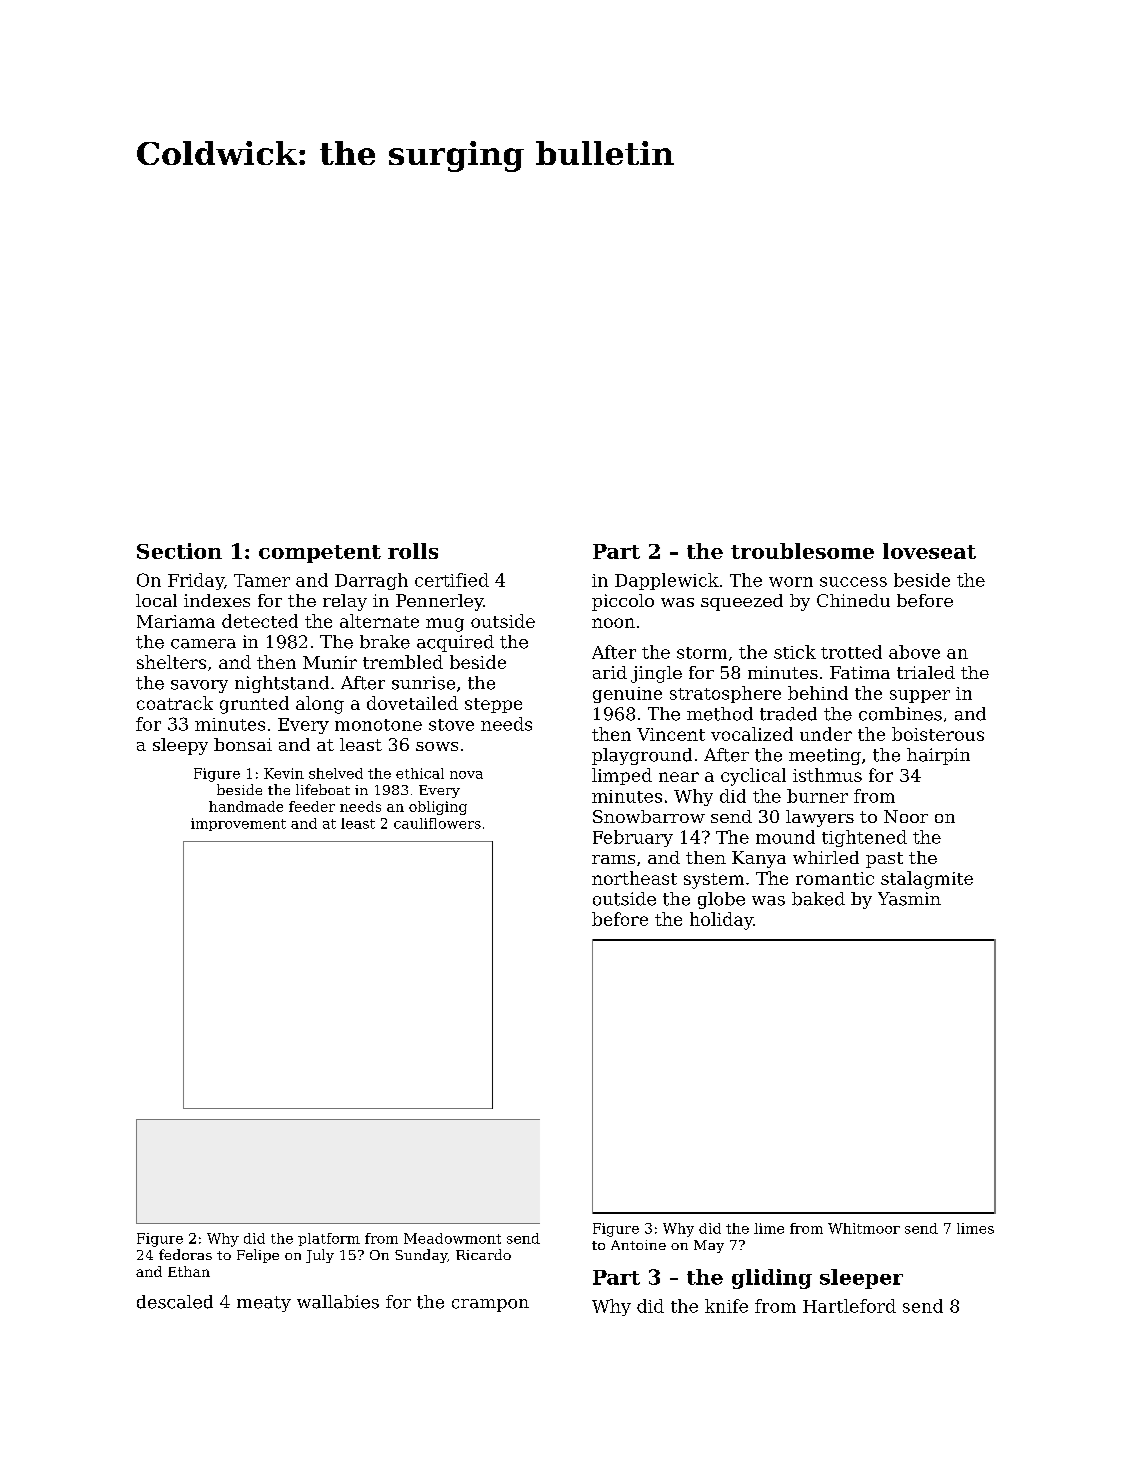 Image resolution: width=1132 pixels, height=1465 pixels. I want to click on Felipe, so click(258, 1256).
